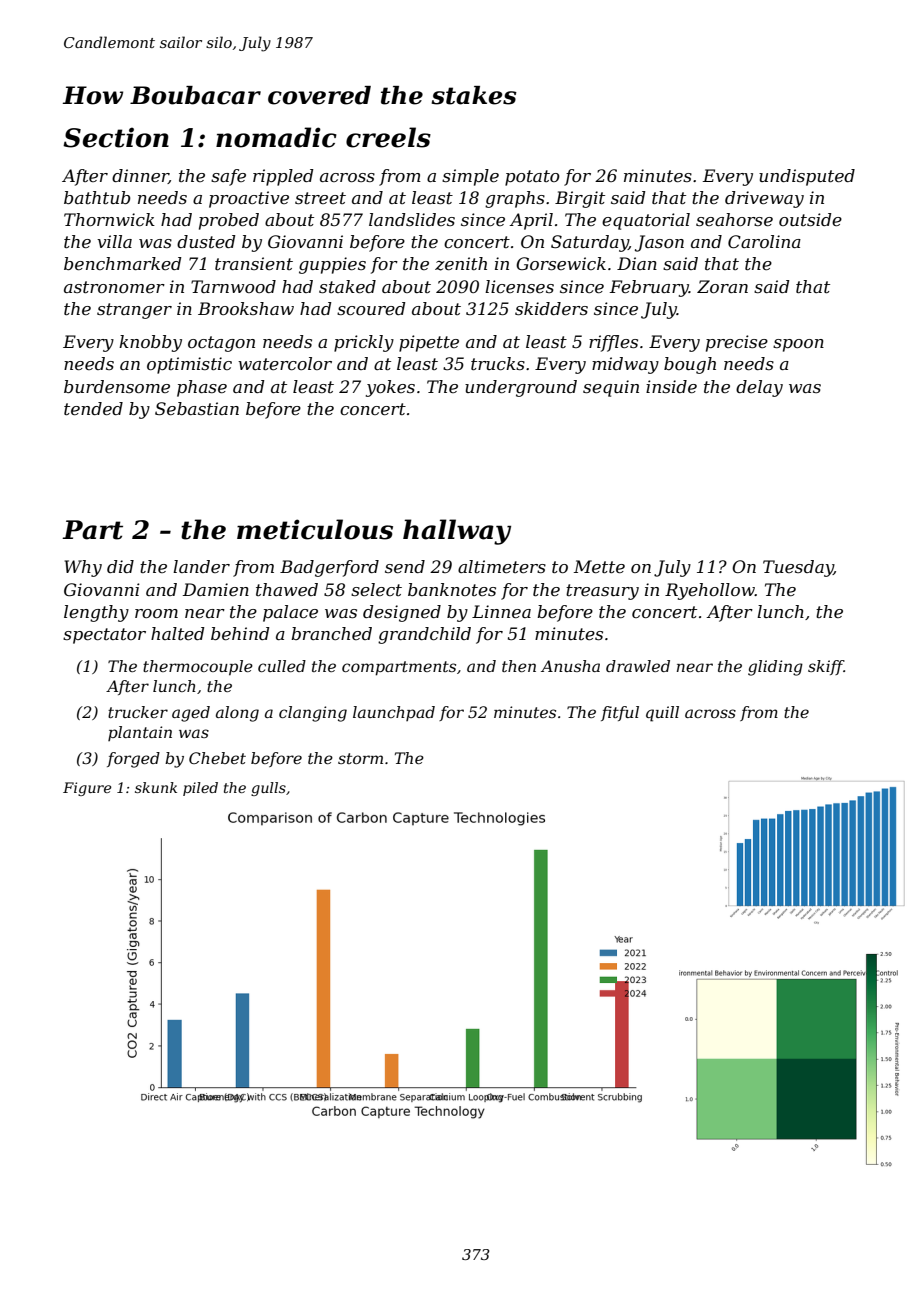 The width and height of the screenshot is (924, 1308). What do you see at coordinates (722, 286) in the screenshot?
I see `Zoran` at bounding box center [722, 286].
